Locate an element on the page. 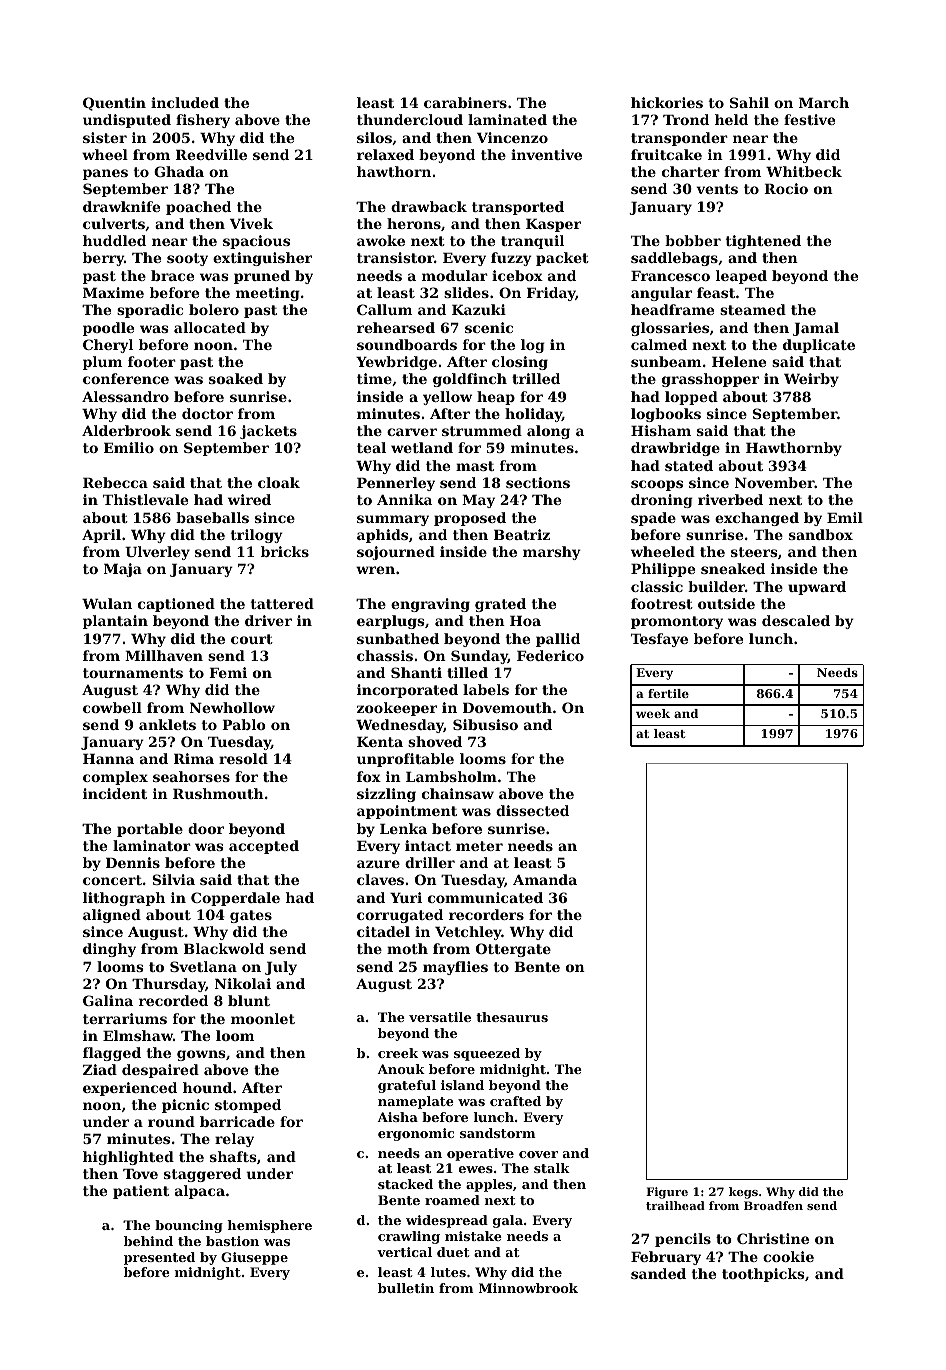  Galina is located at coordinates (108, 1000).
